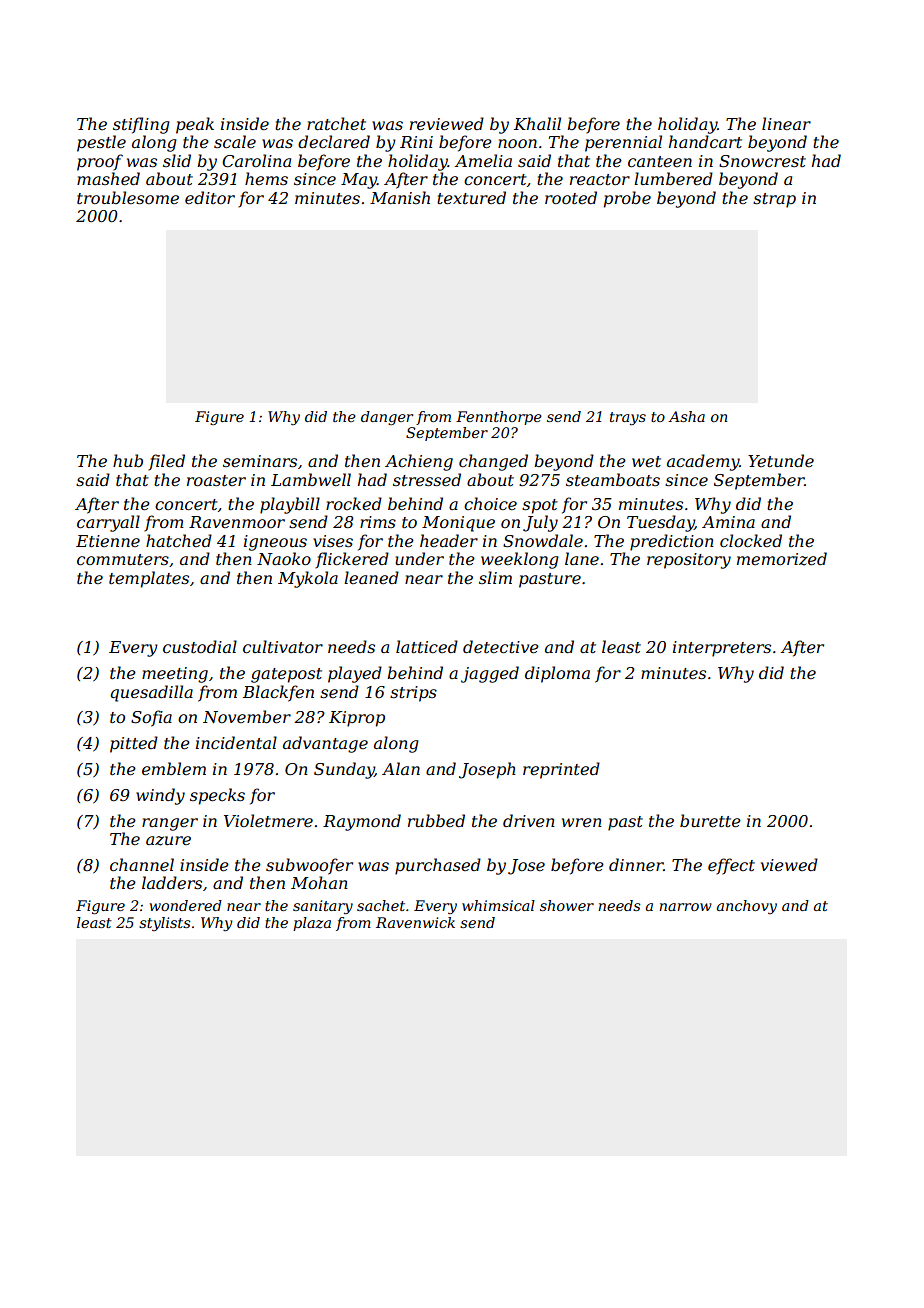 This screenshot has height=1308, width=924. Describe the element at coordinates (415, 922) in the screenshot. I see `Ravenwick` at that location.
